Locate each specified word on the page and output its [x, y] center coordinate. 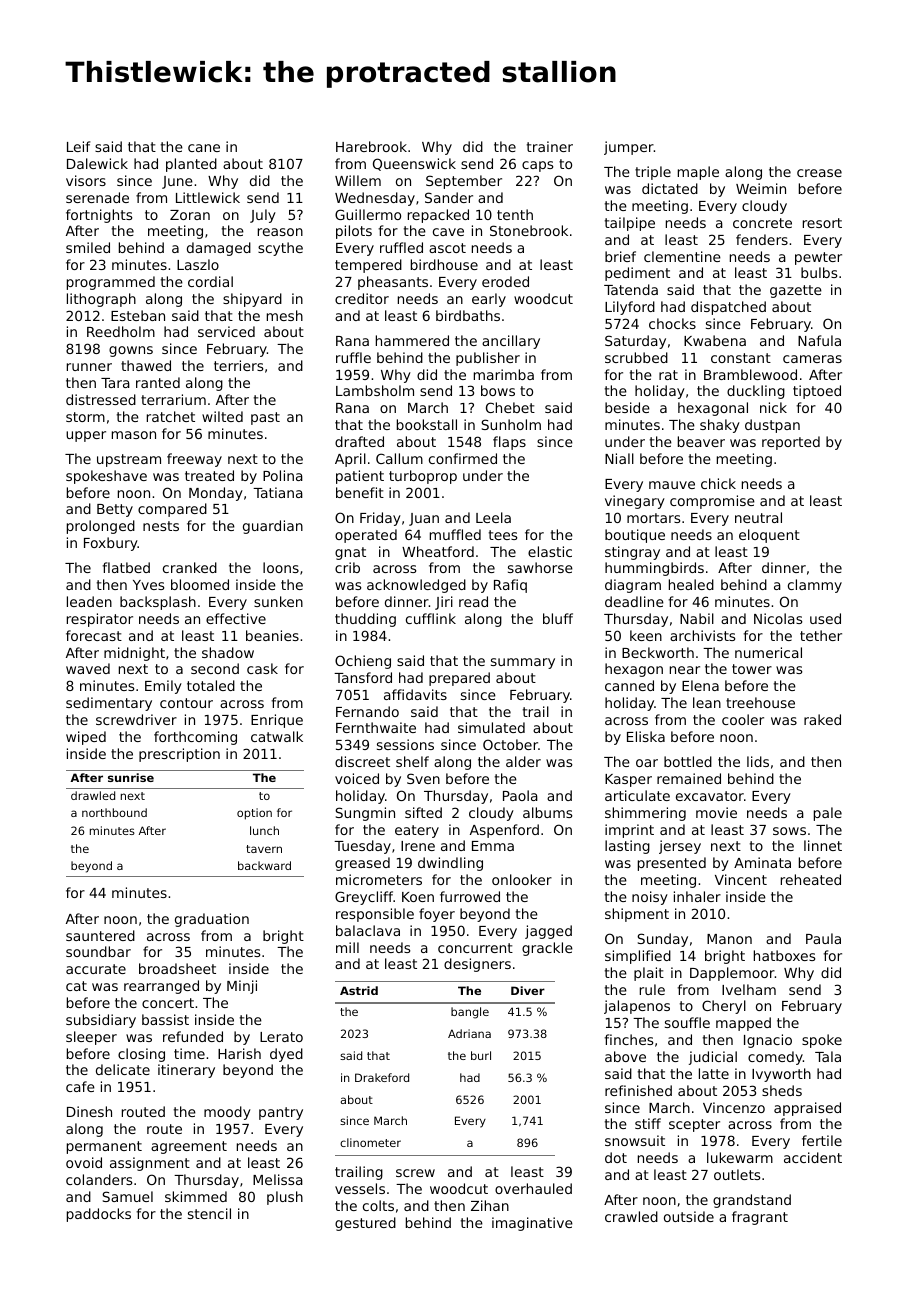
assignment [150, 1164]
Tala [828, 1056]
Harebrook [371, 146]
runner [89, 367]
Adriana [469, 1033]
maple [698, 173]
